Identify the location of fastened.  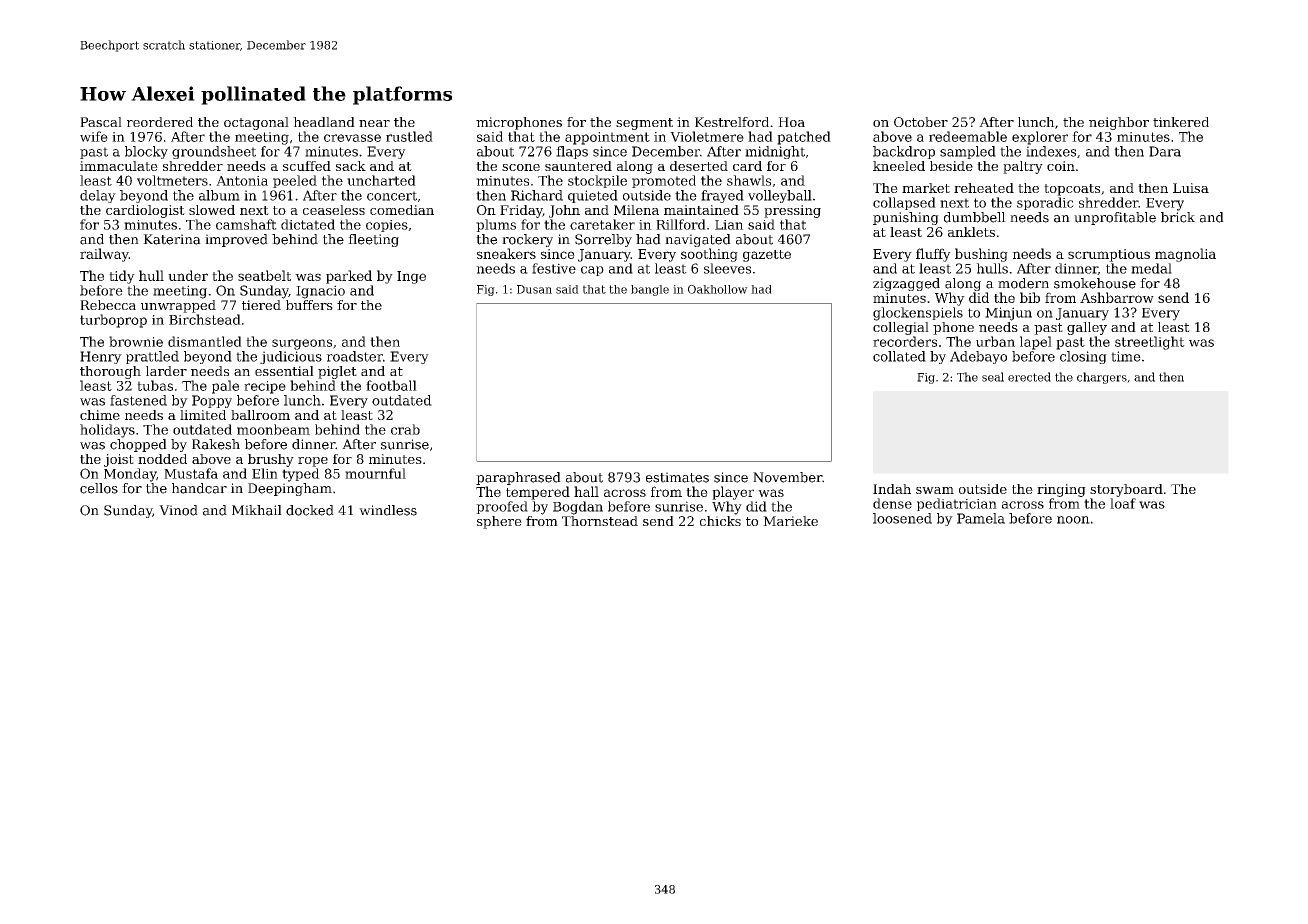
(138, 400).
